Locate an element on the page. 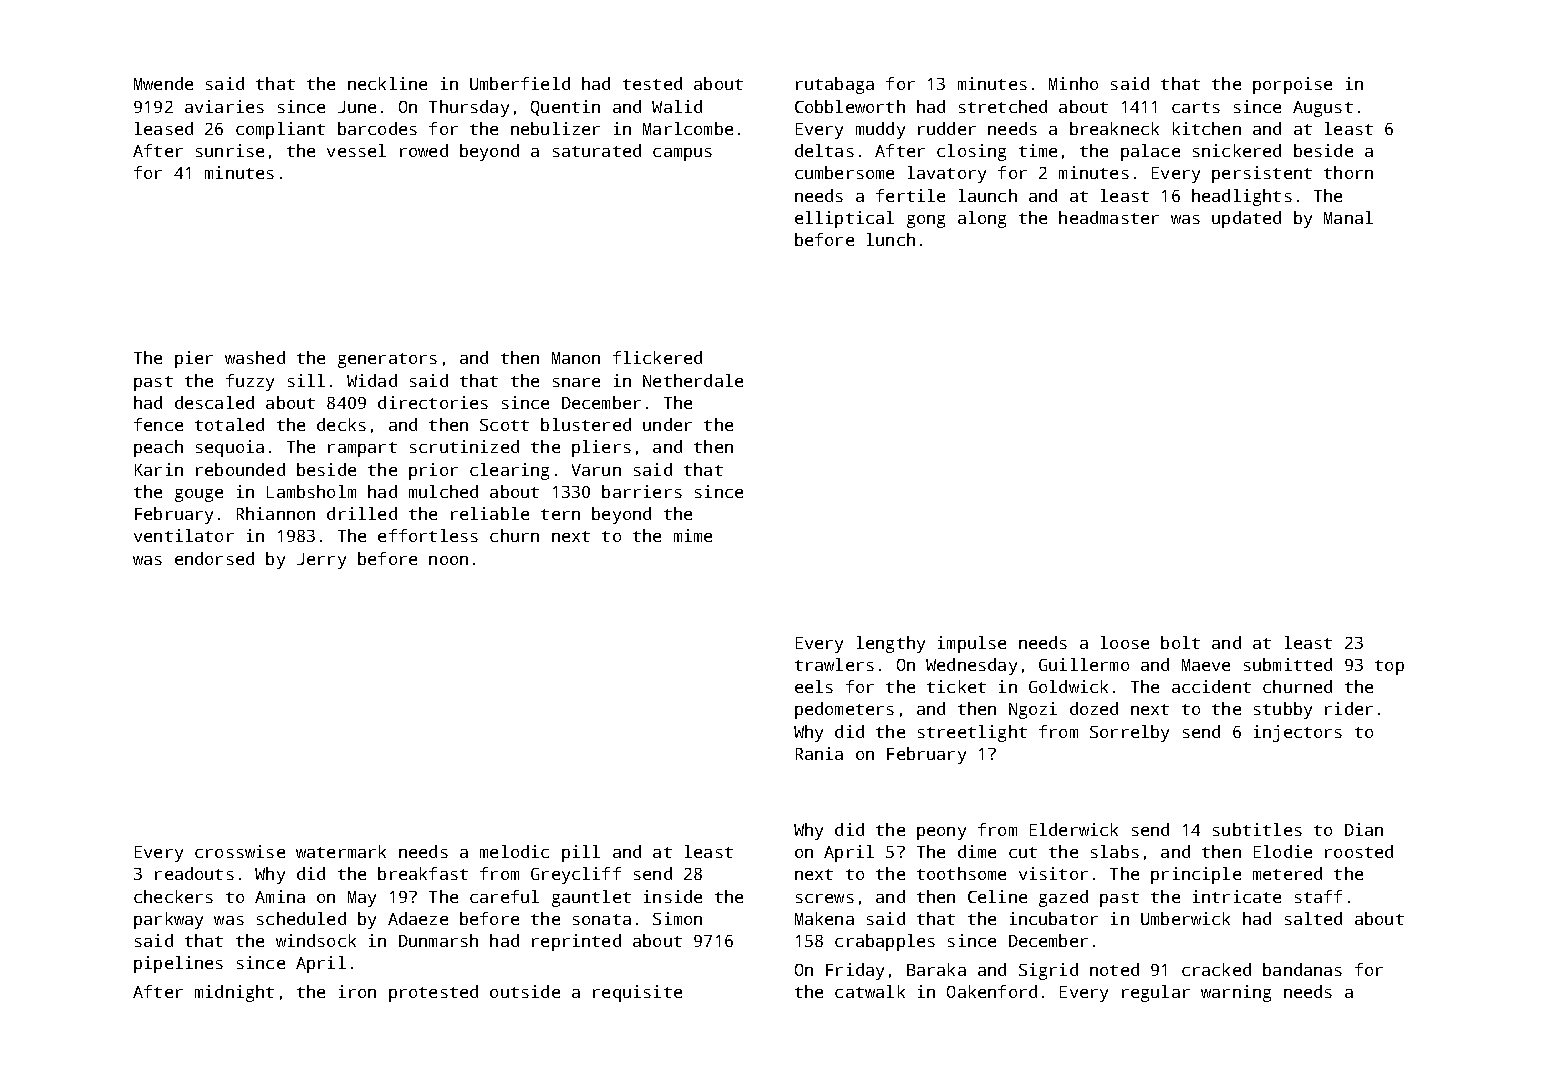  Rania is located at coordinates (819, 753).
